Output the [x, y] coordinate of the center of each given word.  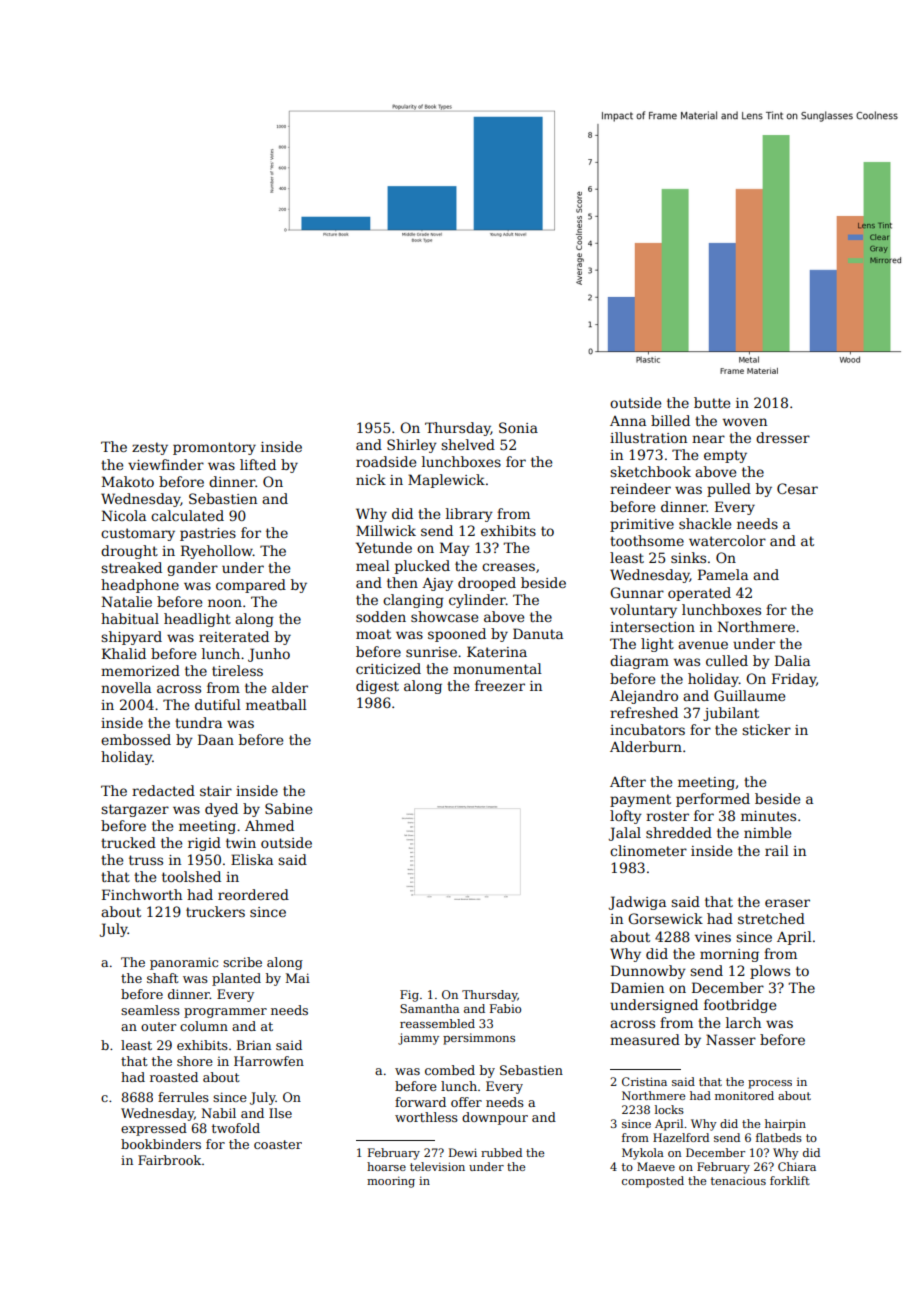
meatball [276, 704]
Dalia [792, 660]
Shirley [412, 446]
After [628, 781]
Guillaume [749, 695]
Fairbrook [169, 1160]
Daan [216, 739]
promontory [214, 448]
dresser [783, 437]
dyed [221, 810]
